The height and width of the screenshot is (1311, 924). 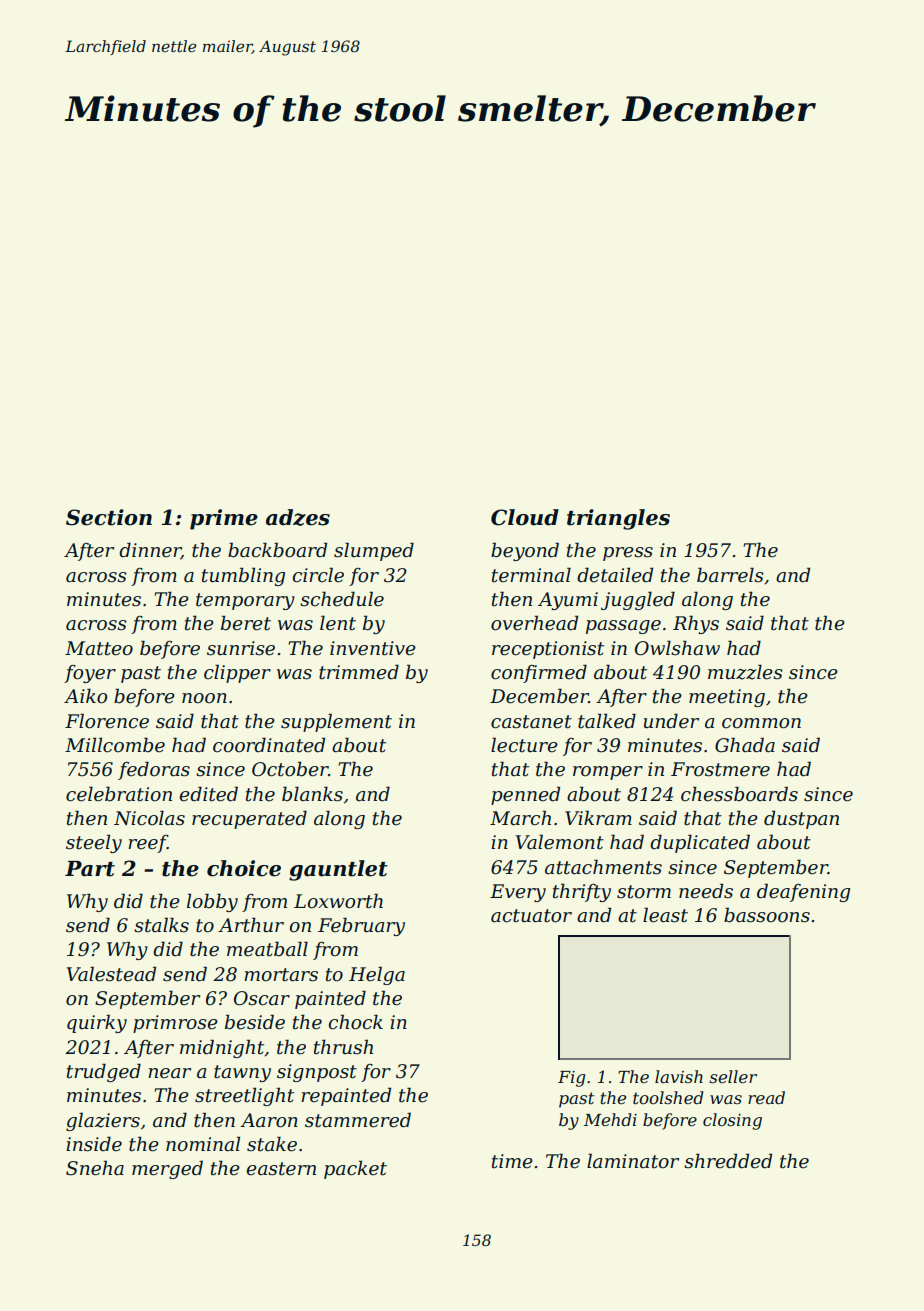 What do you see at coordinates (111, 974) in the screenshot?
I see `Valestead` at bounding box center [111, 974].
